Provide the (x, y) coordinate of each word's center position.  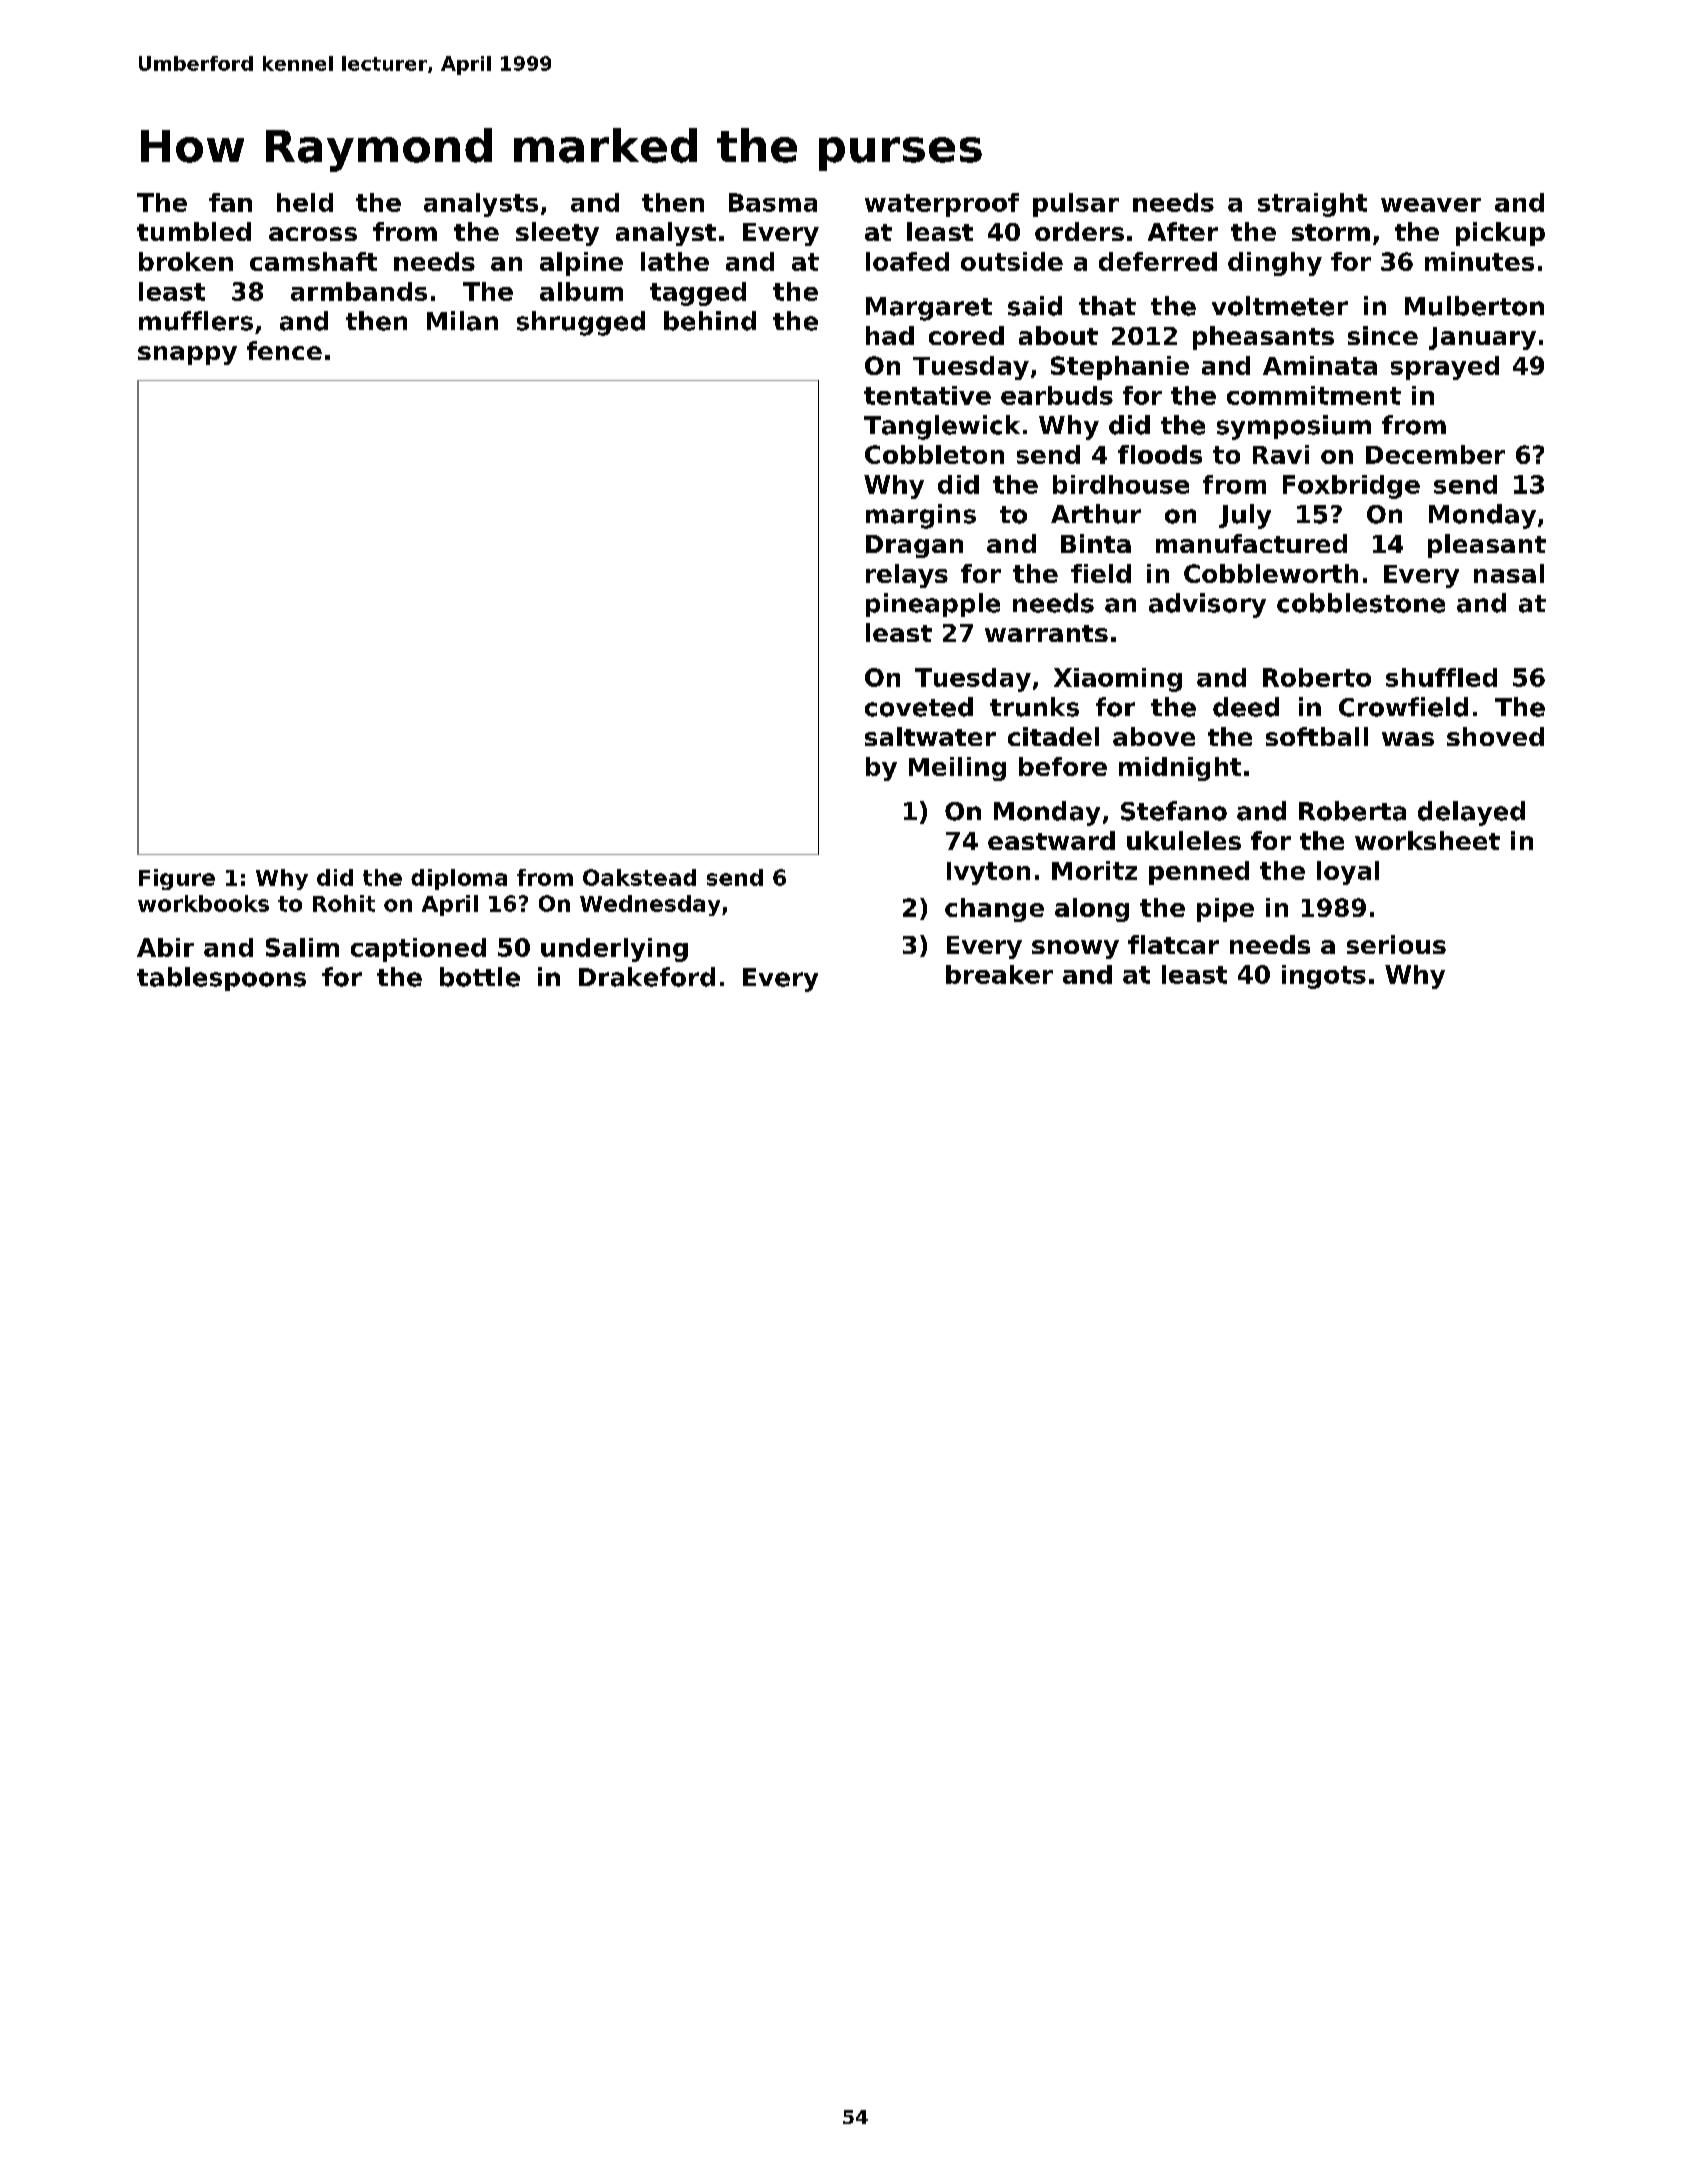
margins (921, 516)
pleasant (1487, 546)
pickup (1500, 234)
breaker (999, 974)
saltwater (930, 736)
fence (284, 350)
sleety (557, 234)
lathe (675, 261)
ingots (1324, 977)
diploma (459, 879)
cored (966, 335)
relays (907, 576)
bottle (480, 977)
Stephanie (1120, 368)
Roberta (1352, 811)
